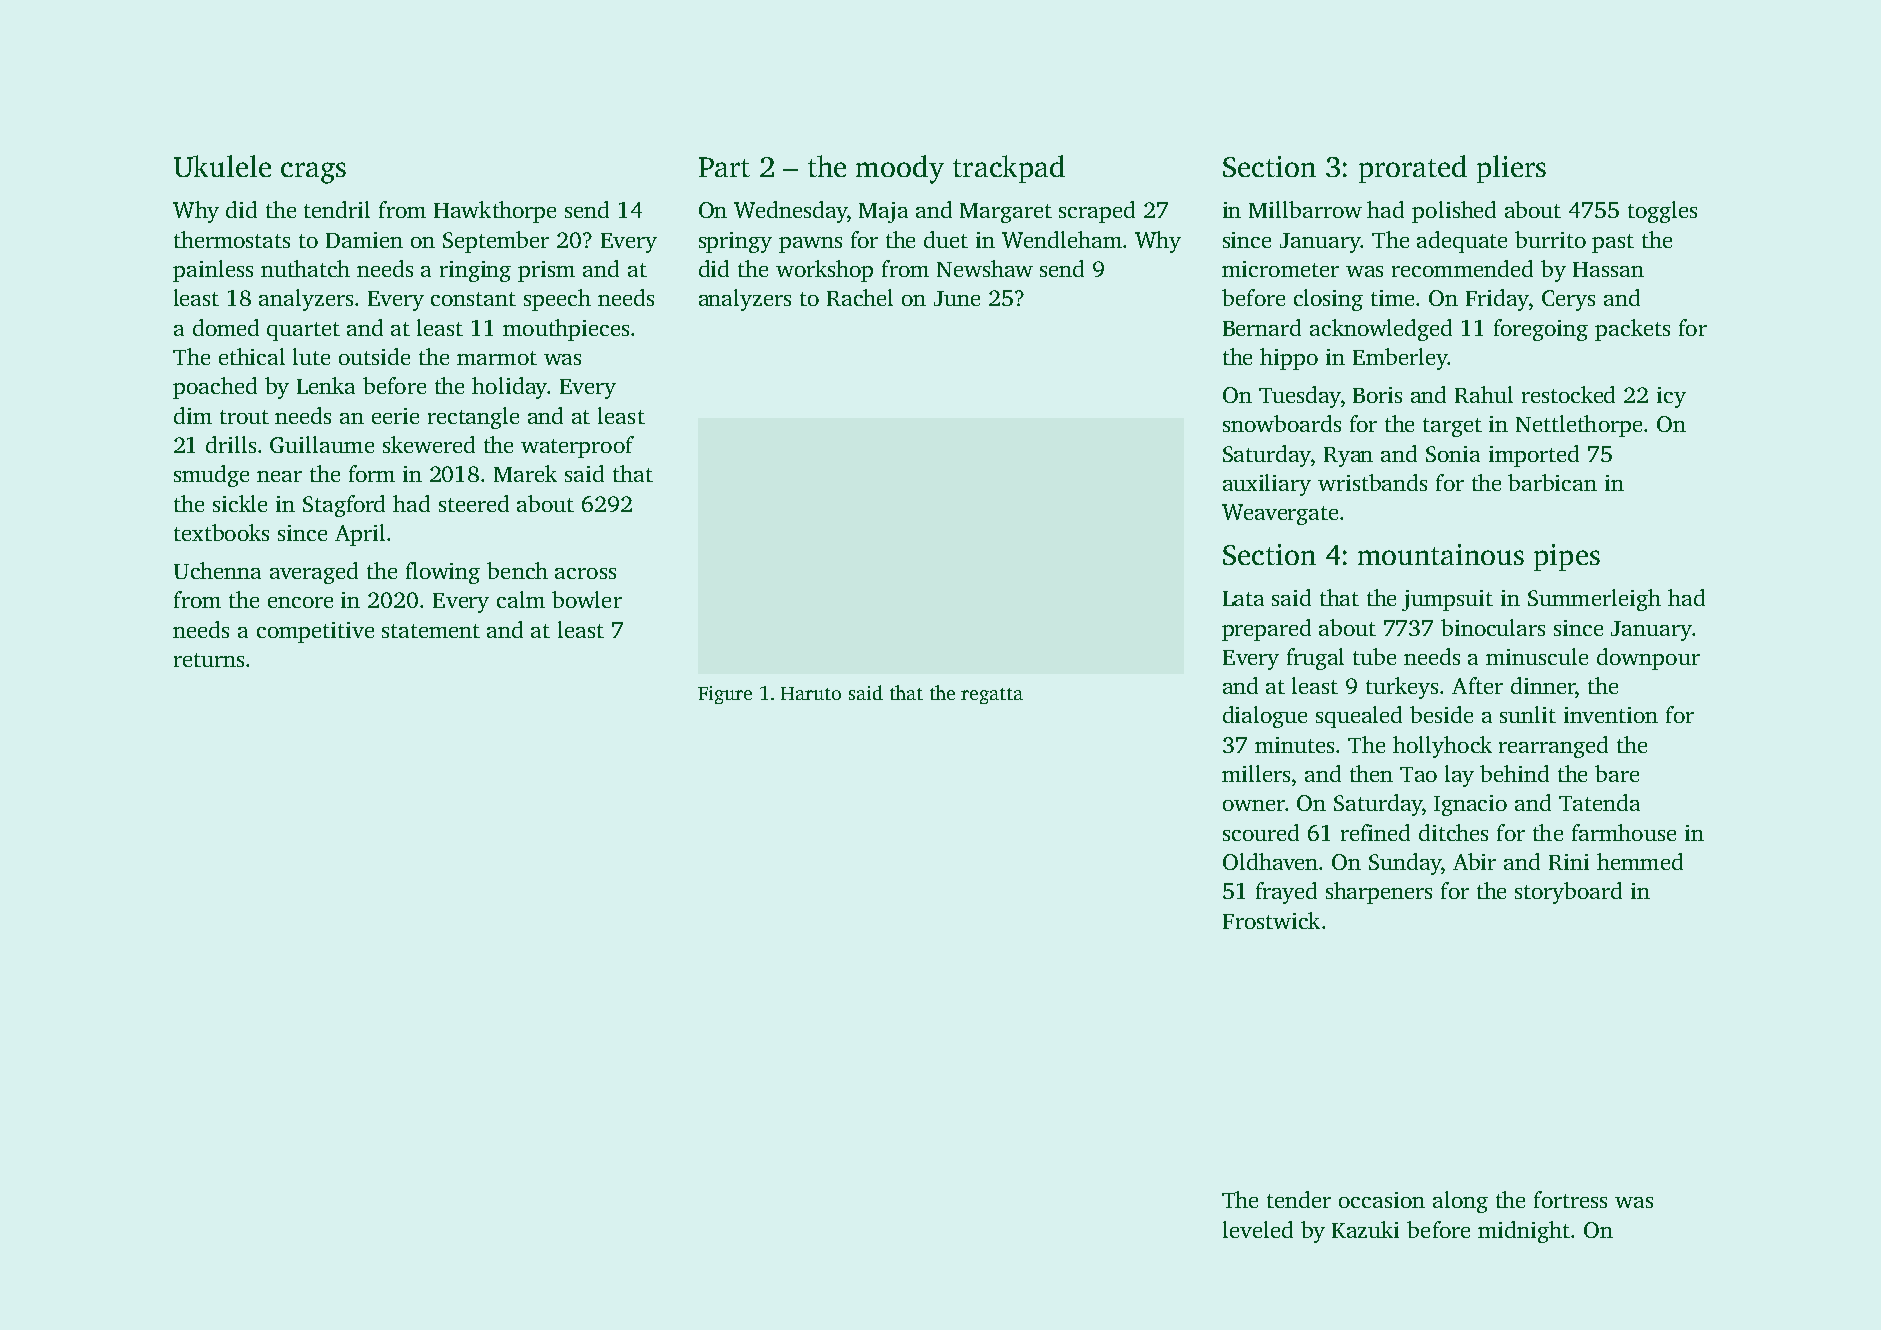 This screenshot has width=1881, height=1330. Describe the element at coordinates (1348, 457) in the screenshot. I see `Ryan` at that location.
